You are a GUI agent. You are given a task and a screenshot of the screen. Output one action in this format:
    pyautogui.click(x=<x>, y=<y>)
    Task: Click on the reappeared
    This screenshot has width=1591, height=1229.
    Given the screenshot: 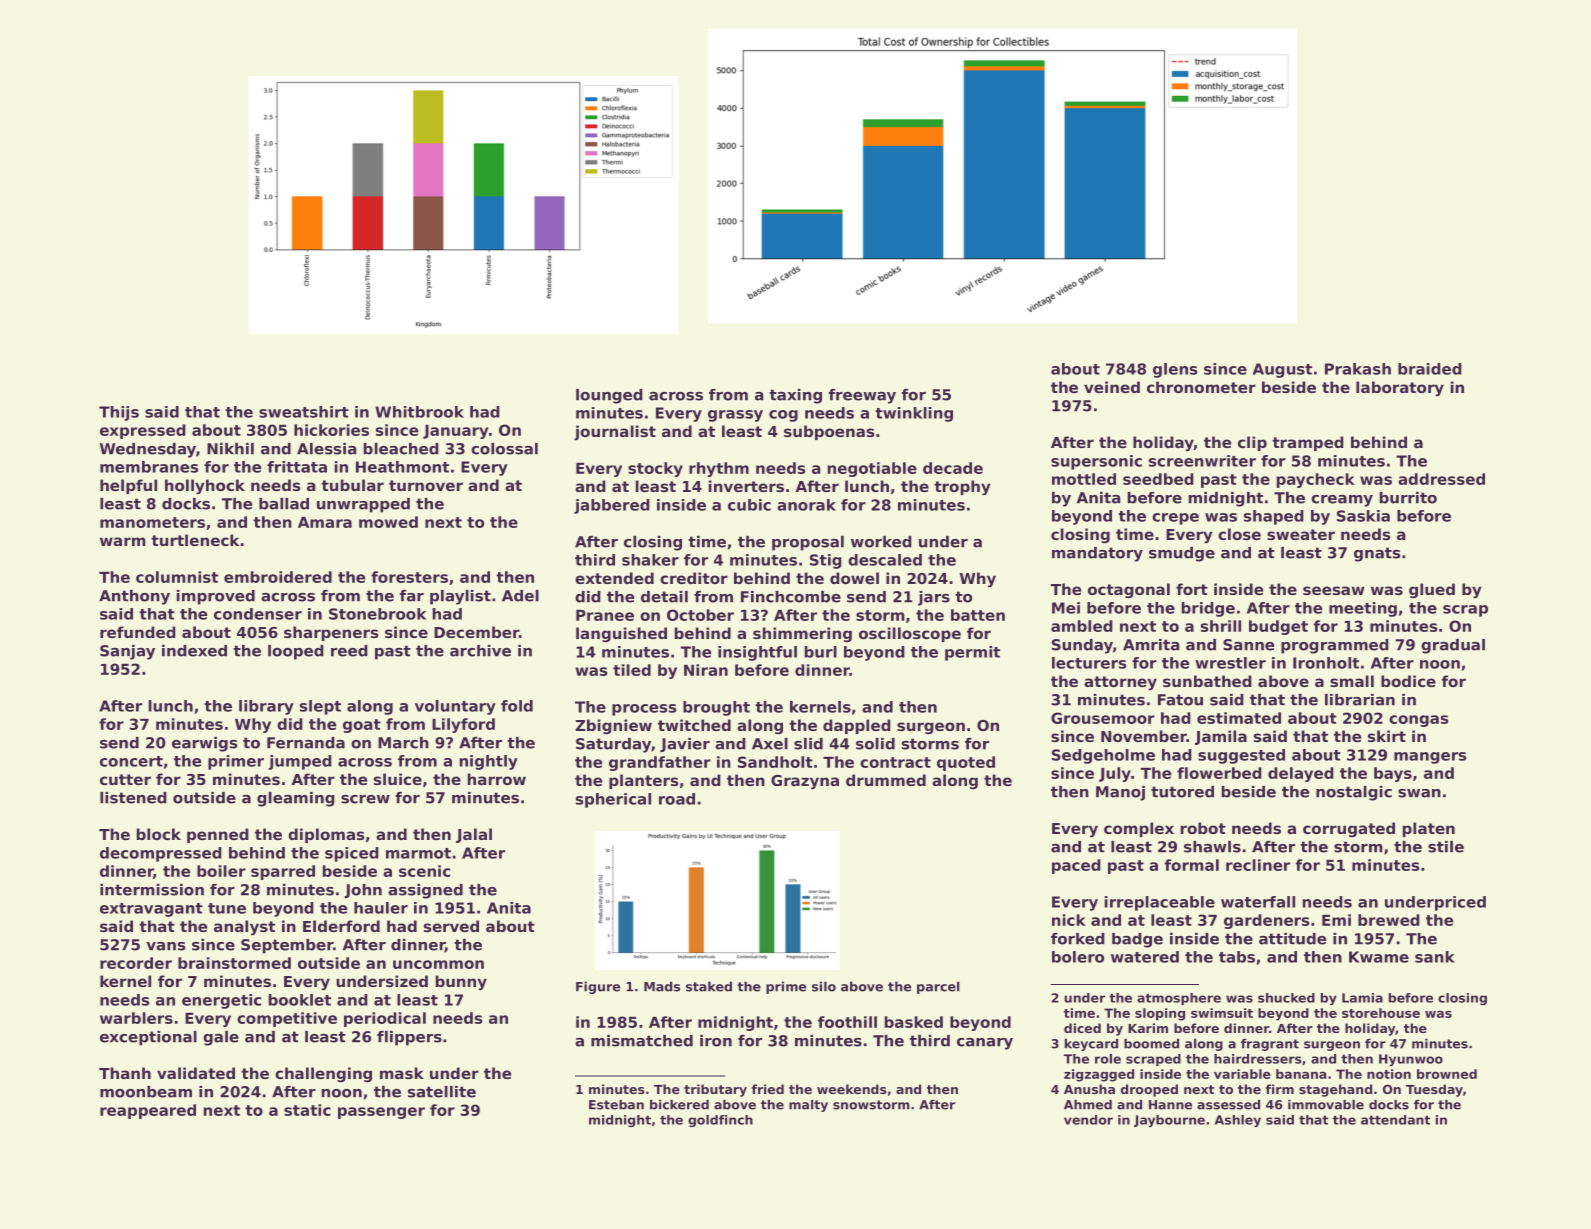 What is the action you would take?
    pyautogui.click(x=148, y=1111)
